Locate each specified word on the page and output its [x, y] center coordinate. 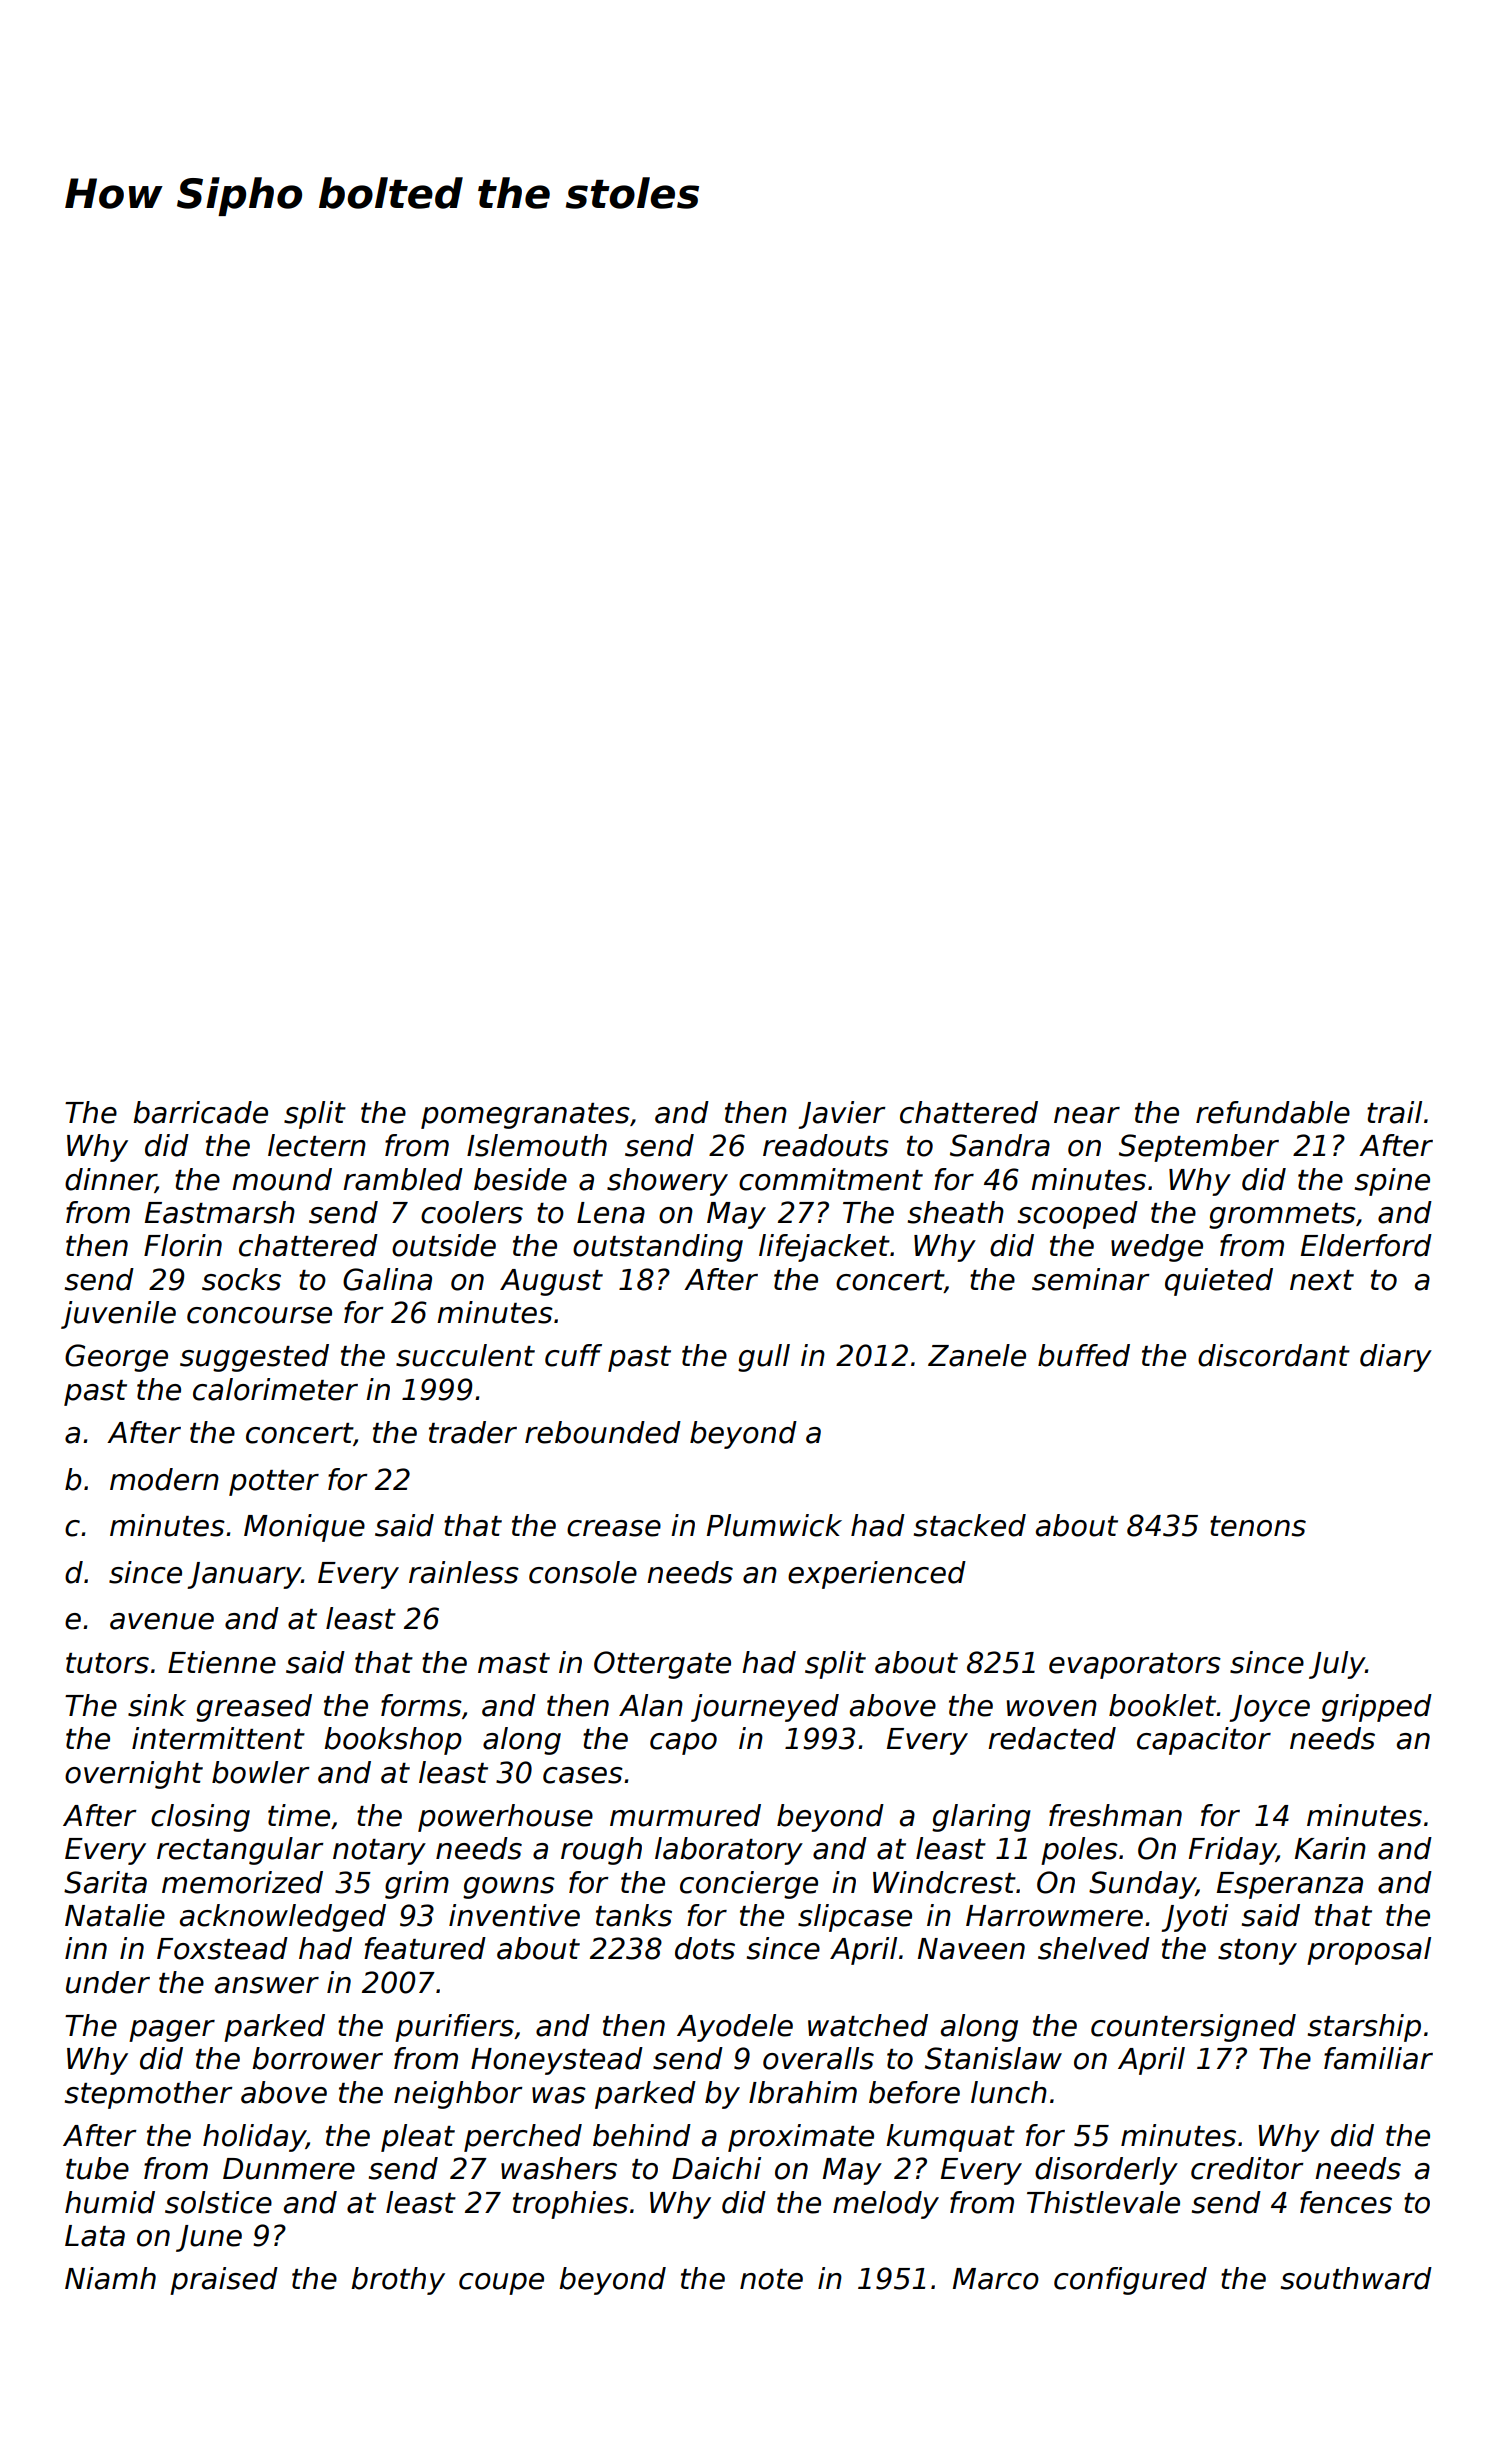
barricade [200, 1112]
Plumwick [774, 1525]
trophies [570, 2205]
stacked [970, 1525]
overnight [134, 1775]
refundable [1273, 1112]
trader [473, 1432]
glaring [981, 1818]
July [1337, 1665]
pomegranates [525, 1116]
